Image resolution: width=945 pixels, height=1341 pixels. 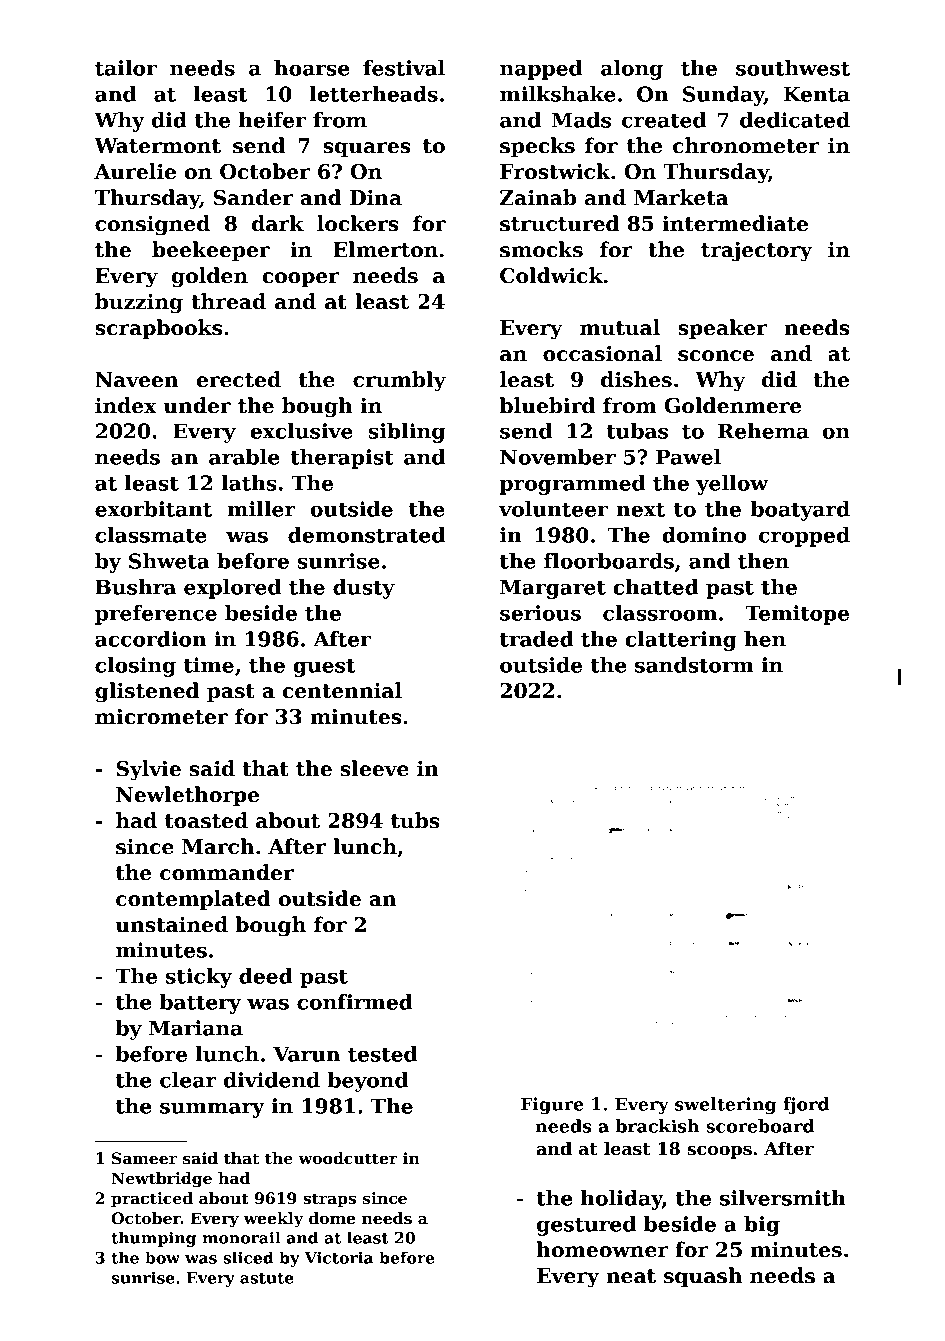 What do you see at coordinates (266, 976) in the screenshot?
I see `deed` at bounding box center [266, 976].
